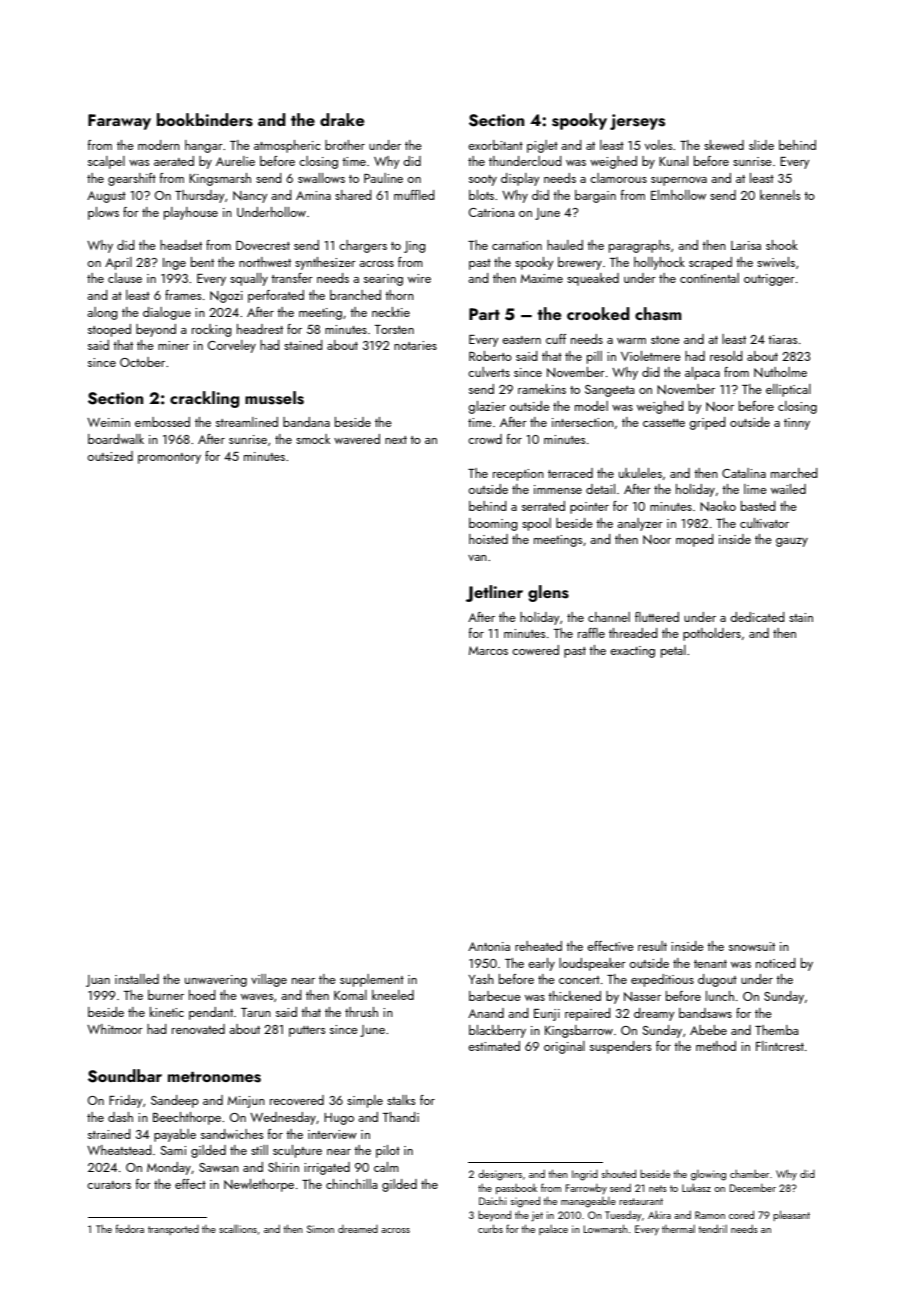 The image size is (908, 1316). What do you see at coordinates (396, 440) in the screenshot?
I see `next` at bounding box center [396, 440].
